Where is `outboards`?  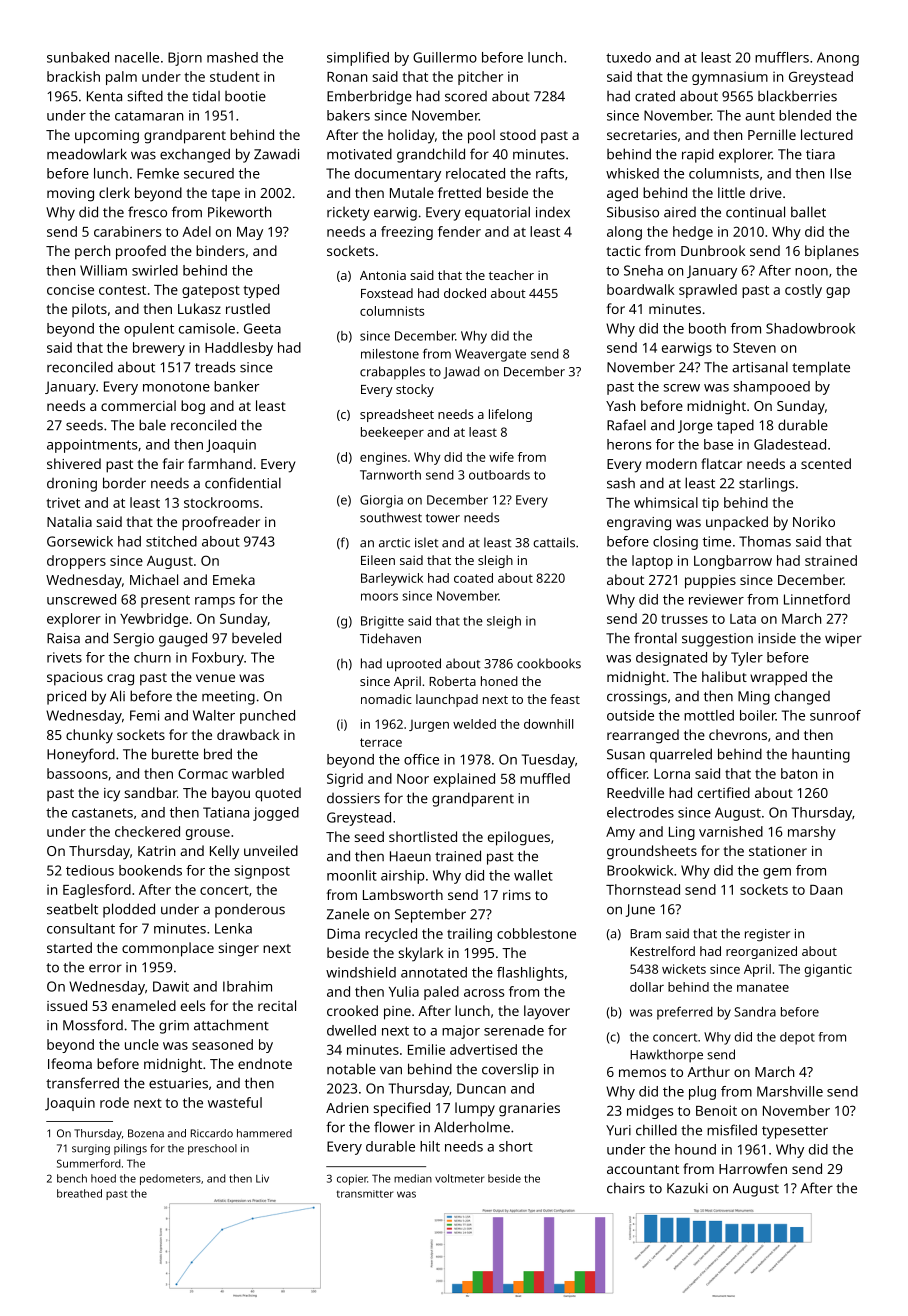 outboards is located at coordinates (499, 475).
